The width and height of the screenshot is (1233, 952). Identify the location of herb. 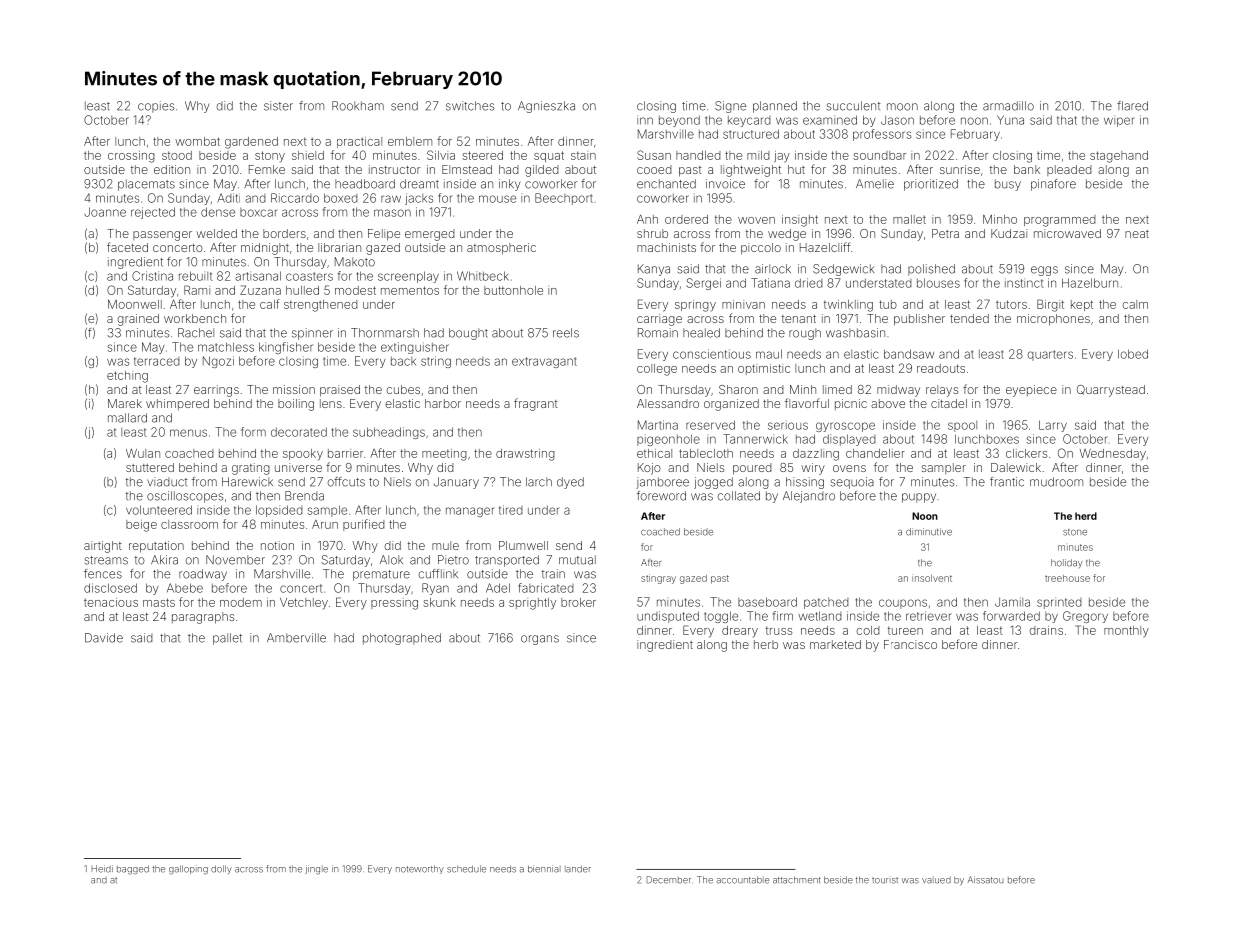
(766, 644).
